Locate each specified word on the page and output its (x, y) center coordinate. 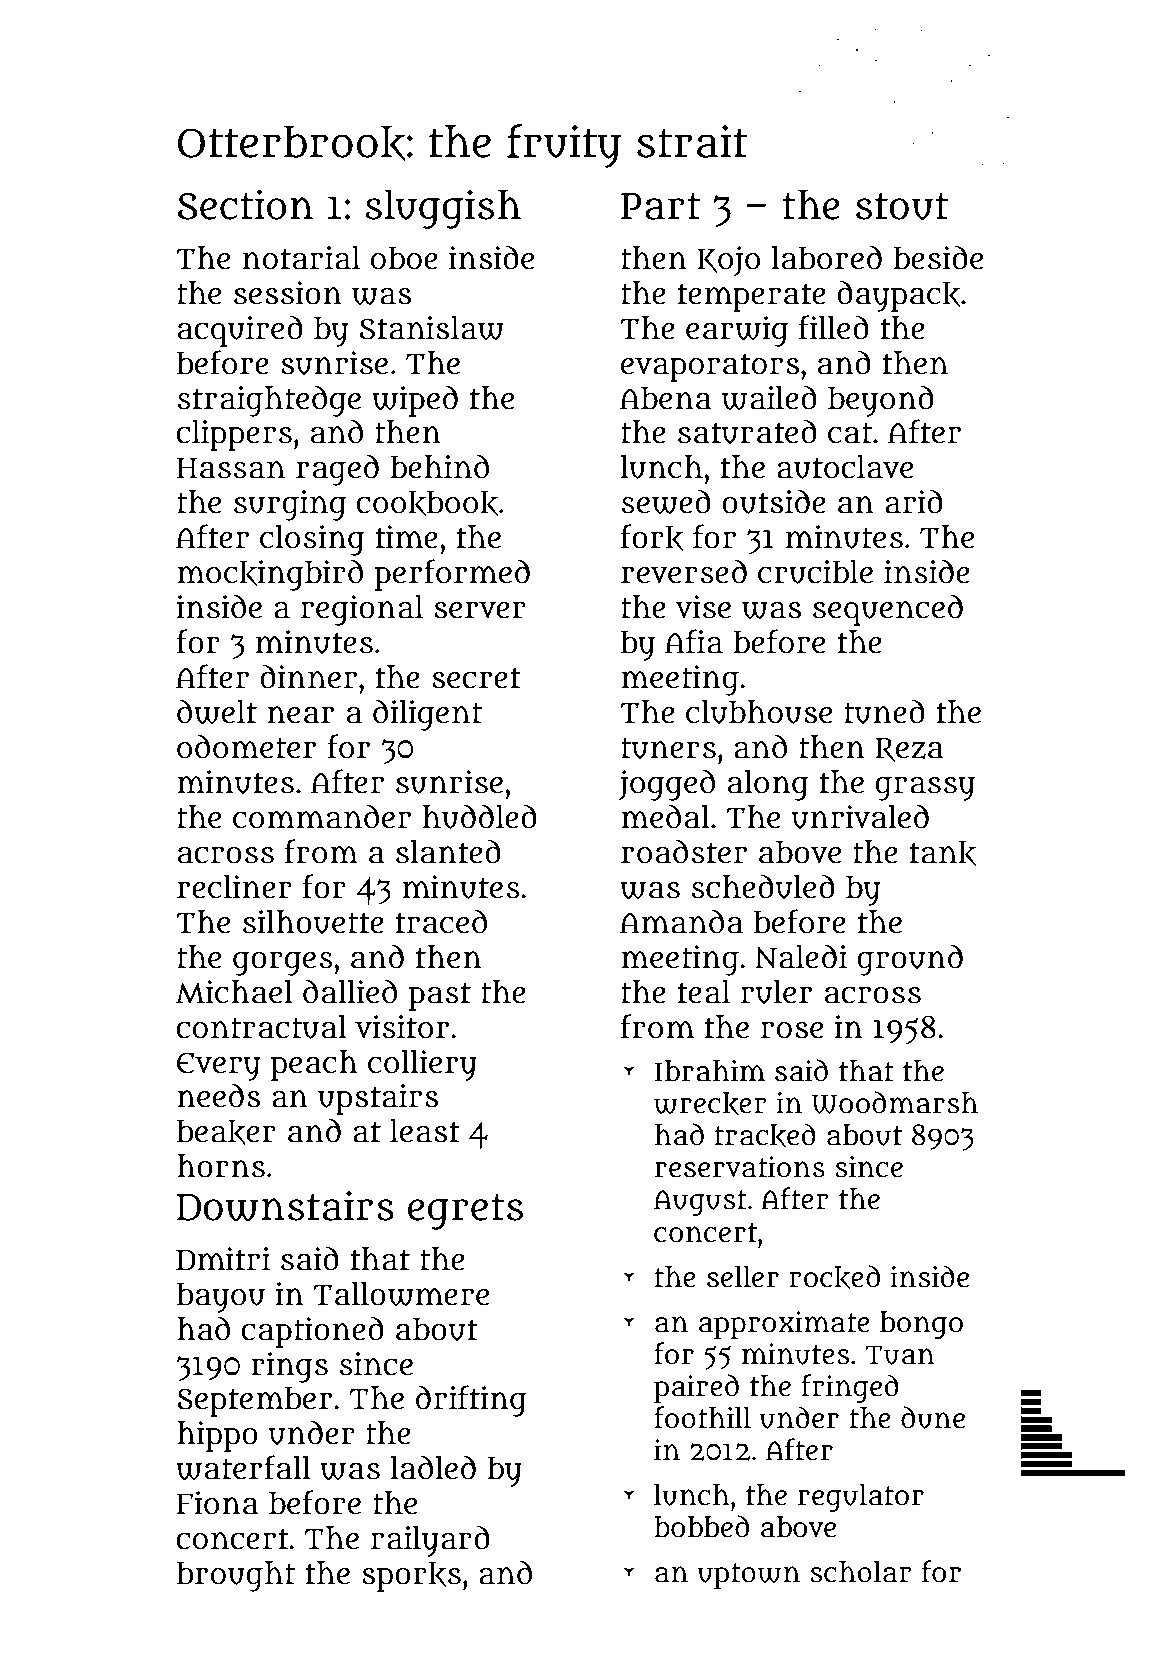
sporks (411, 1576)
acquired (240, 331)
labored (826, 257)
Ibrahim (710, 1071)
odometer (246, 746)
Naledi (801, 956)
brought (236, 1576)
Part (661, 206)
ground (910, 960)
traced (441, 921)
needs (218, 1095)
